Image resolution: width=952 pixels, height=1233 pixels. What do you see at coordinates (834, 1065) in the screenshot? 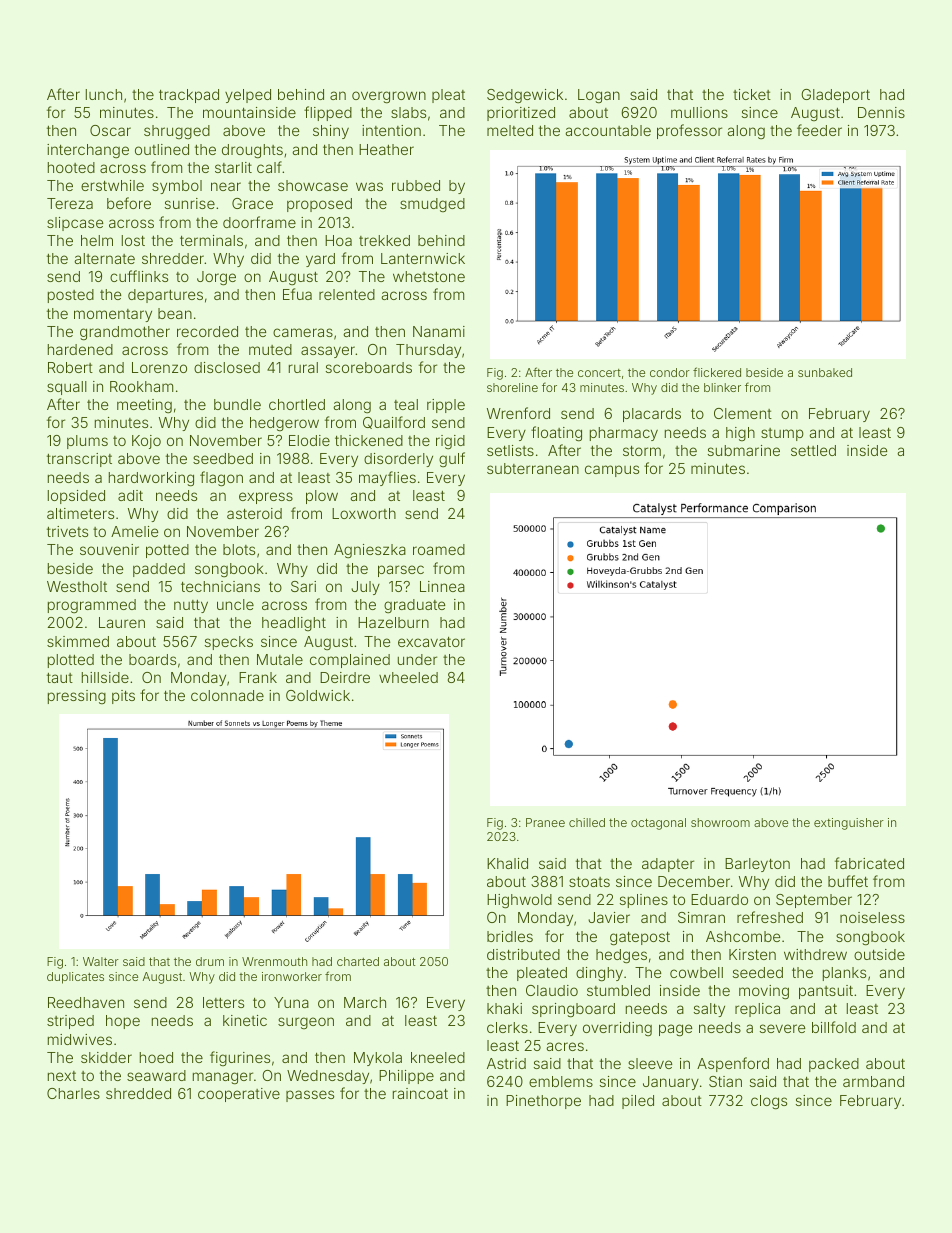
I see `packed` at bounding box center [834, 1065].
